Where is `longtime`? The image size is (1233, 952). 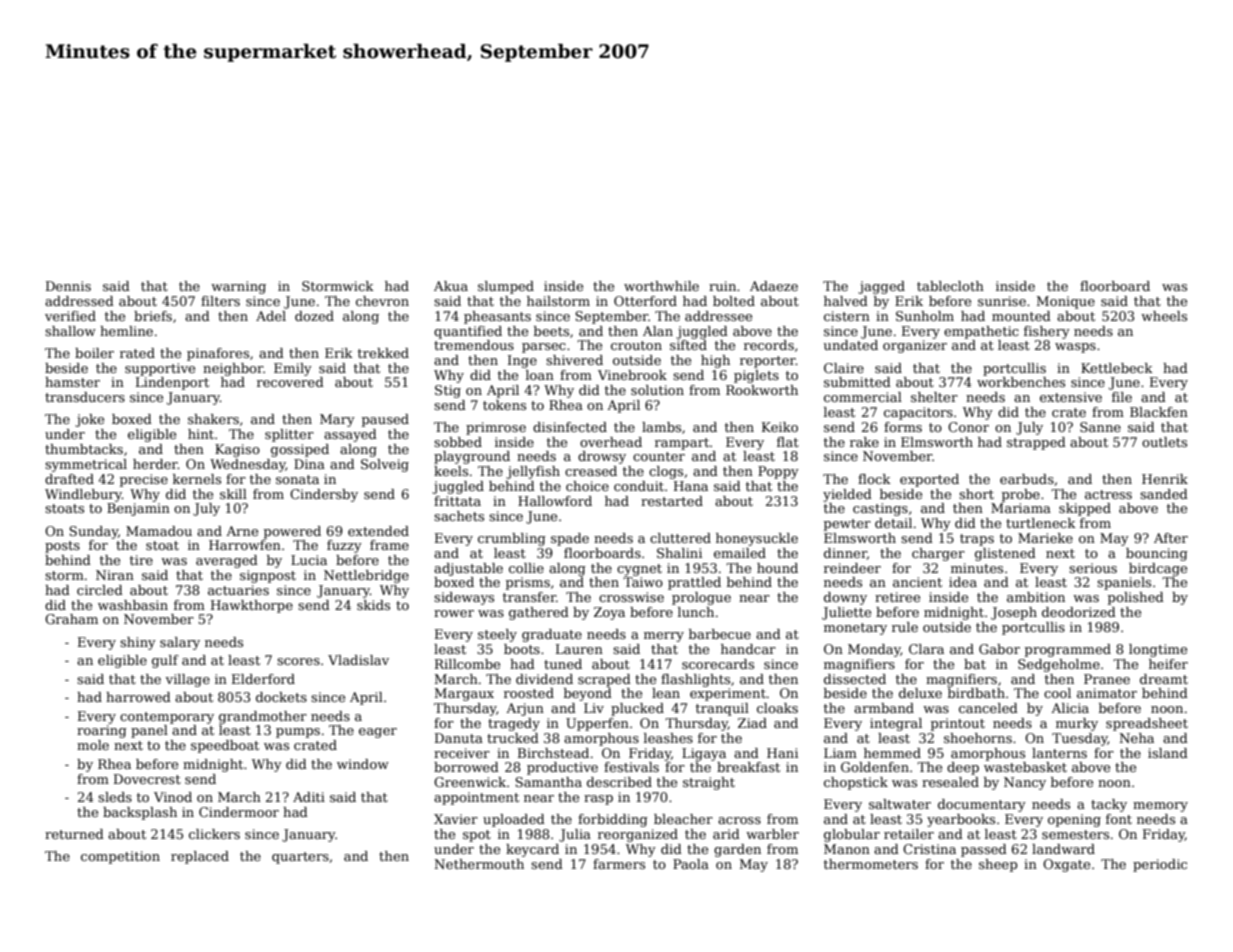
longtime is located at coordinates (1158, 650).
